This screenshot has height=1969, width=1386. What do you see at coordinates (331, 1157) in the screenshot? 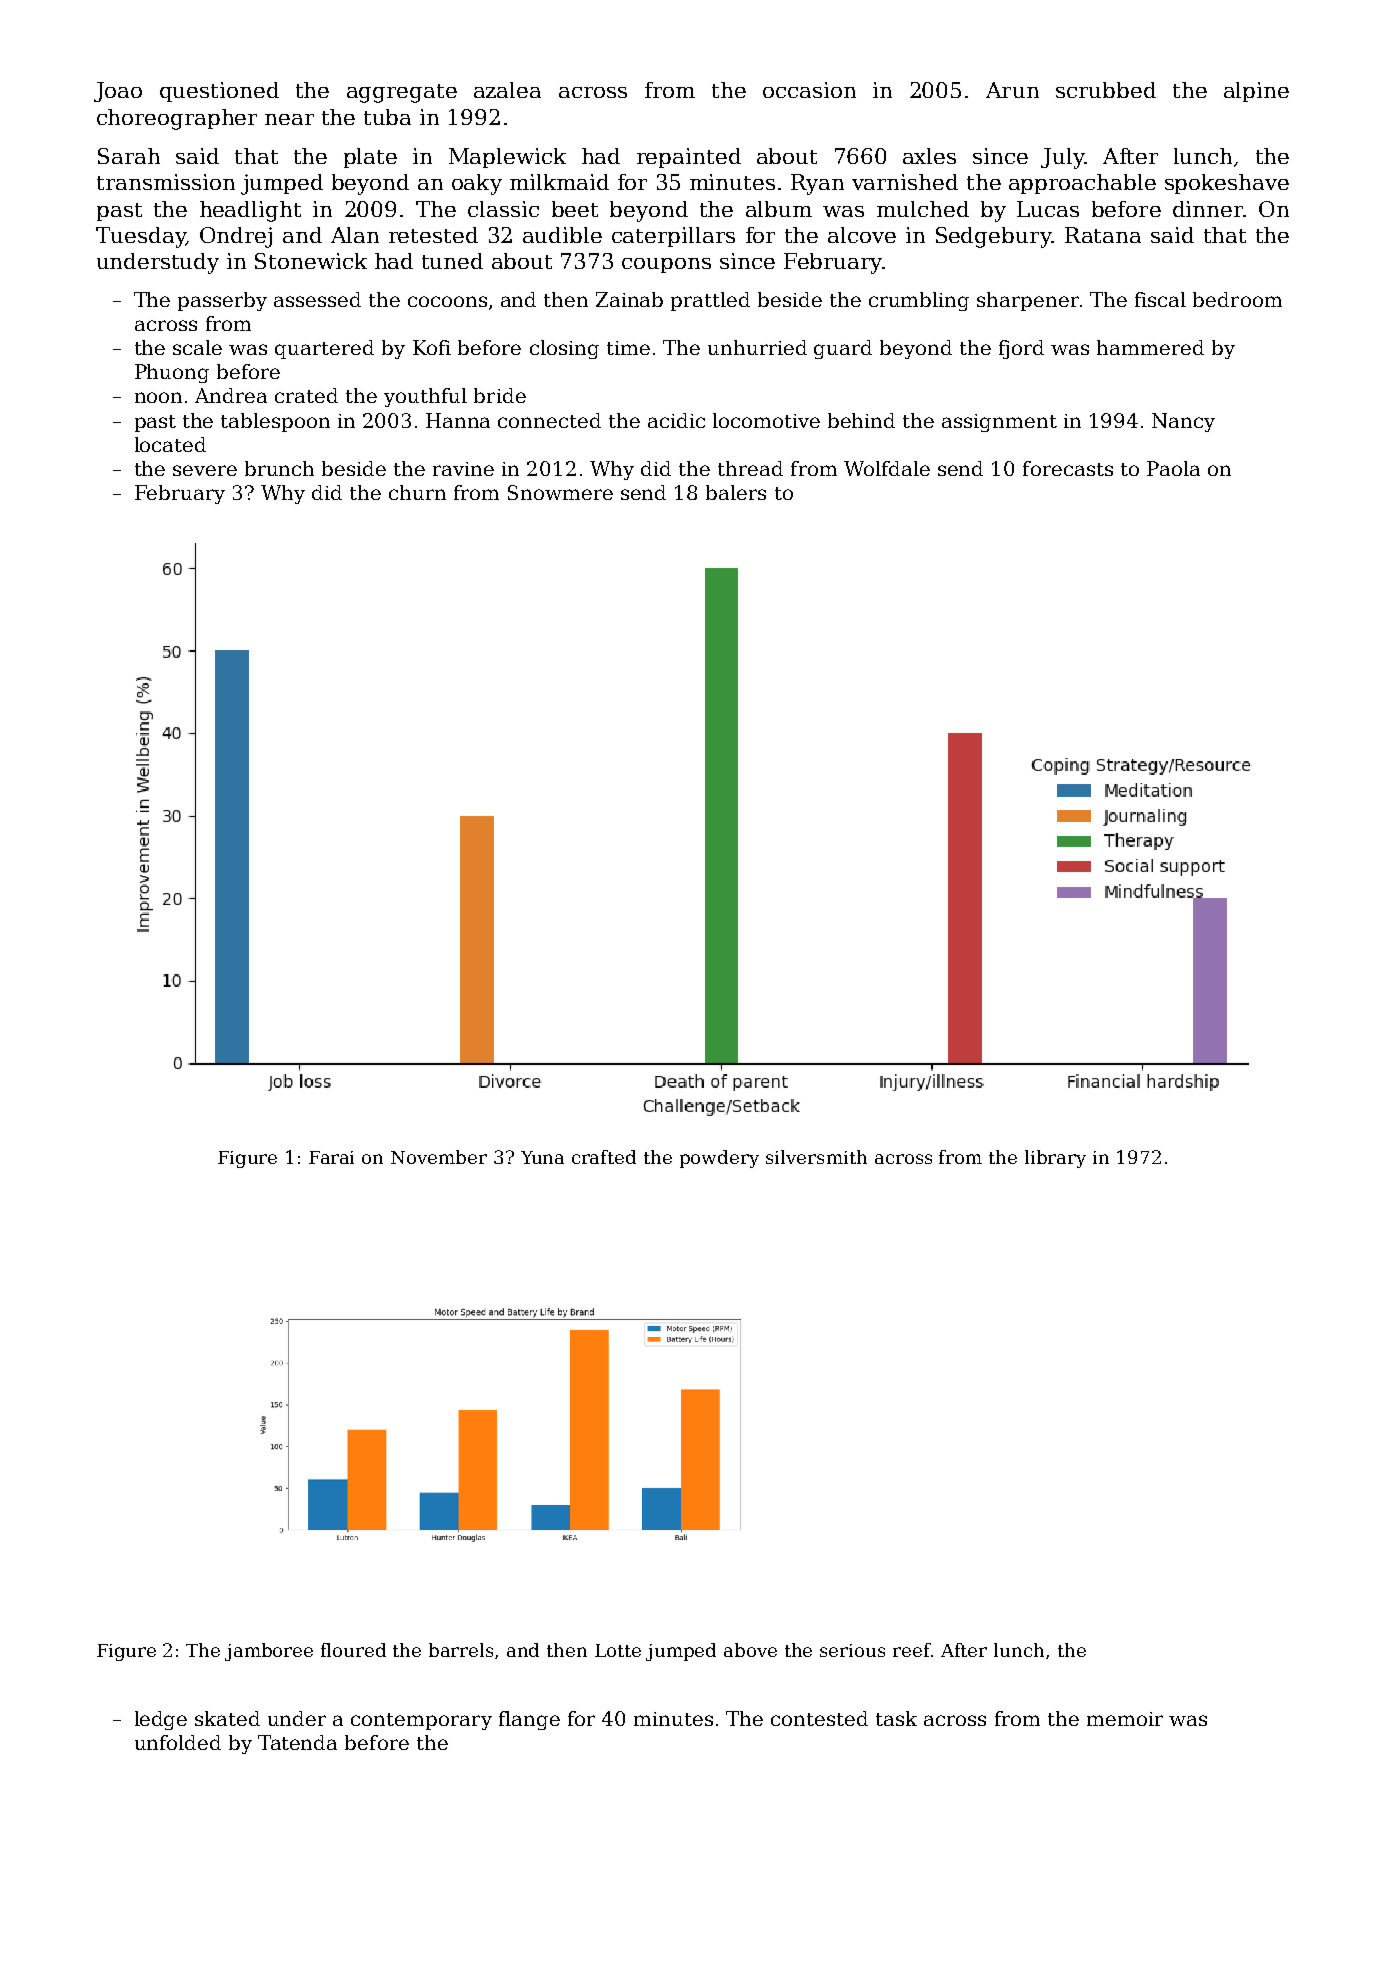
I see `Farai` at bounding box center [331, 1157].
